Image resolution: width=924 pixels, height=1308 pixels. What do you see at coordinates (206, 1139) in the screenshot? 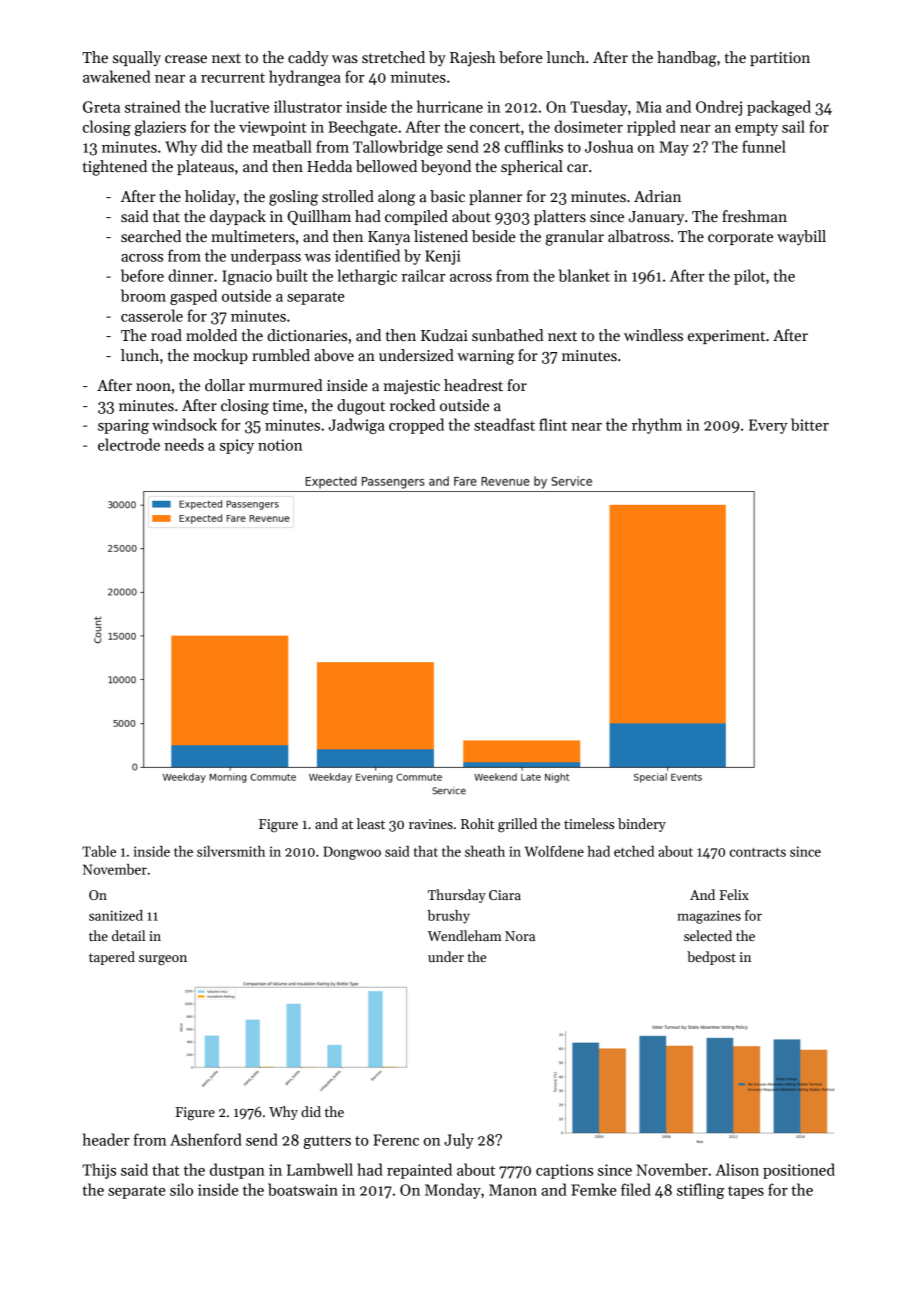
I see `Ashenford` at bounding box center [206, 1139].
